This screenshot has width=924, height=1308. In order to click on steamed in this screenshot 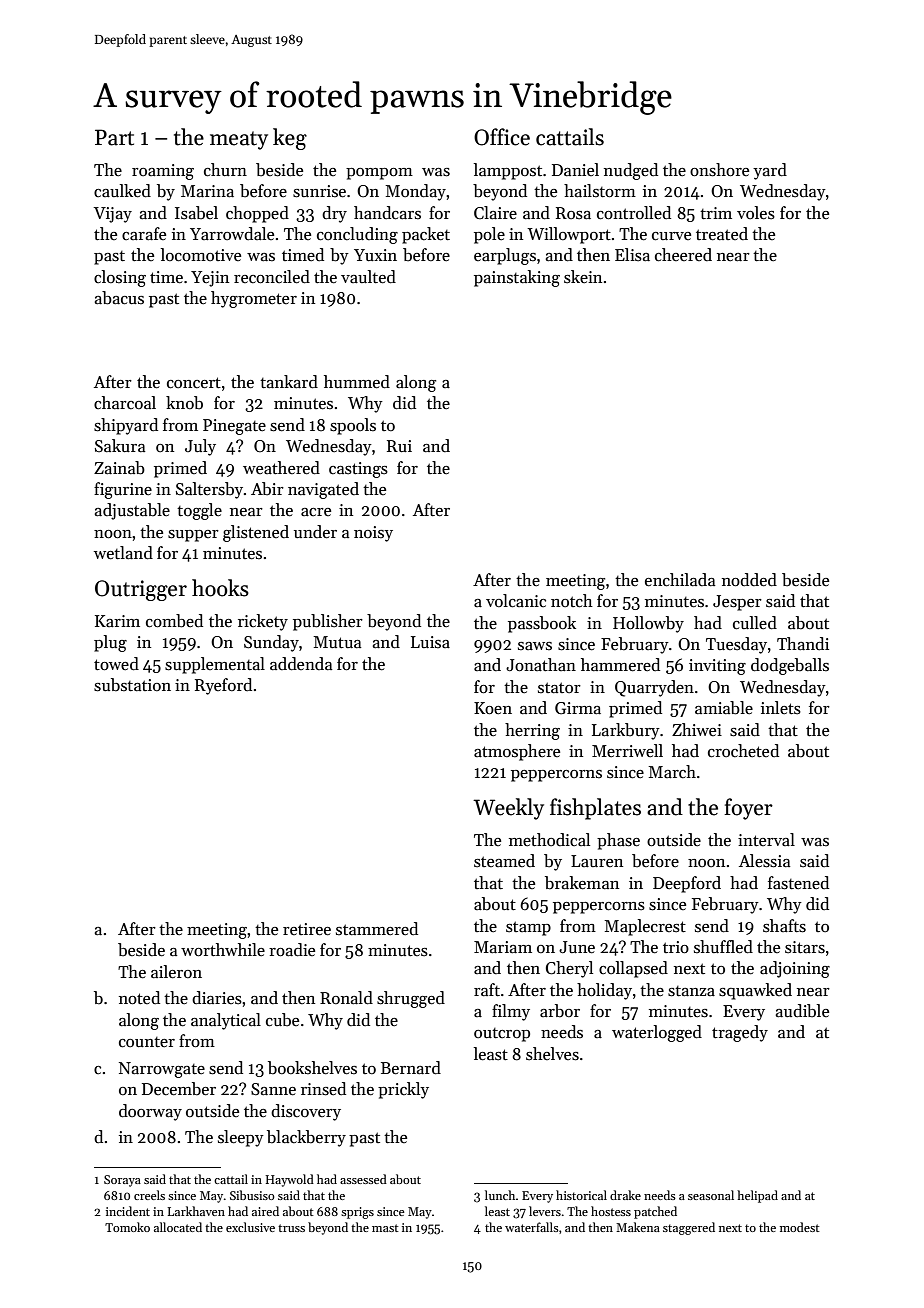, I will do `click(504, 861)`.
